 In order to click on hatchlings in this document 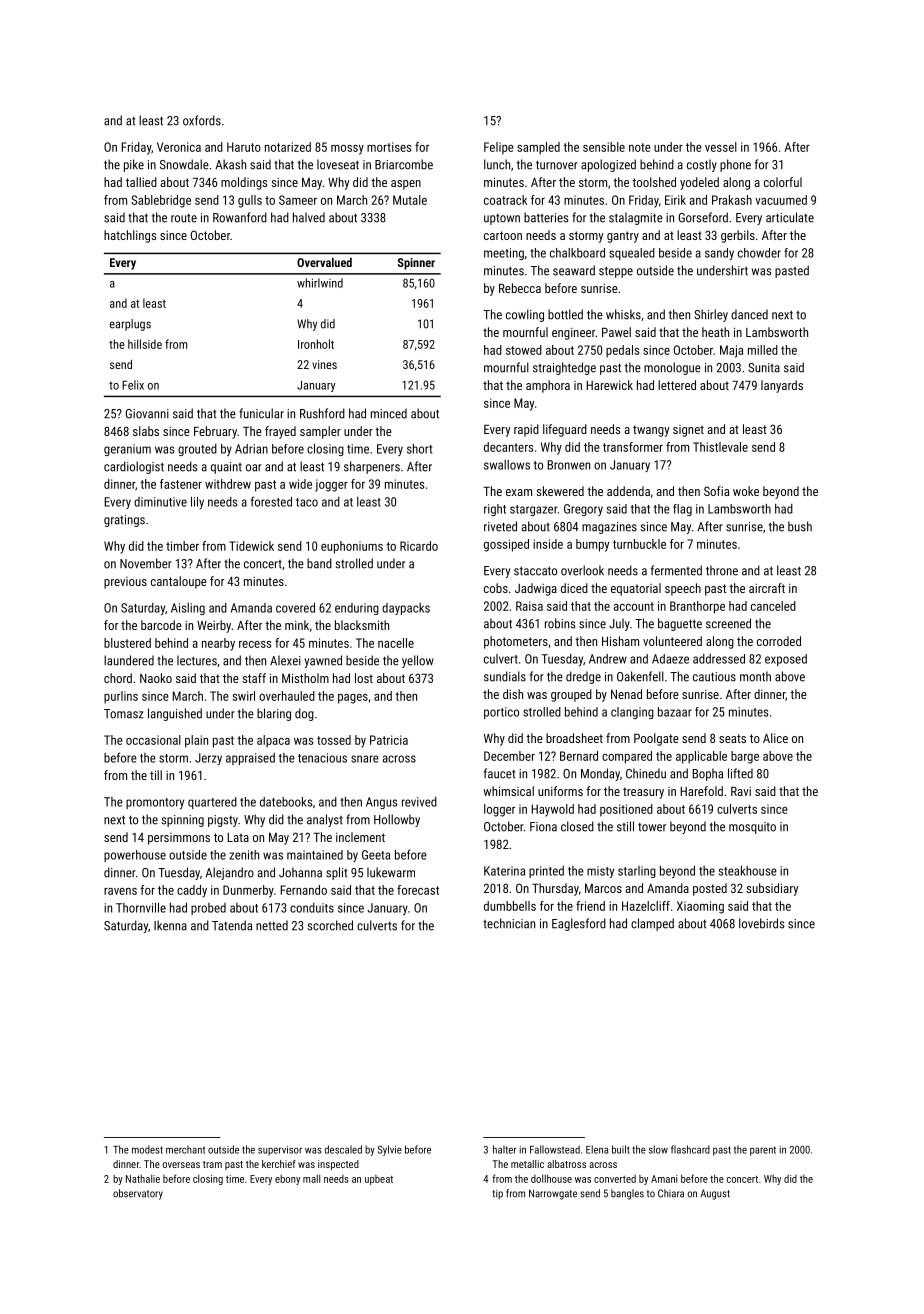, I will do `click(130, 236)`.
